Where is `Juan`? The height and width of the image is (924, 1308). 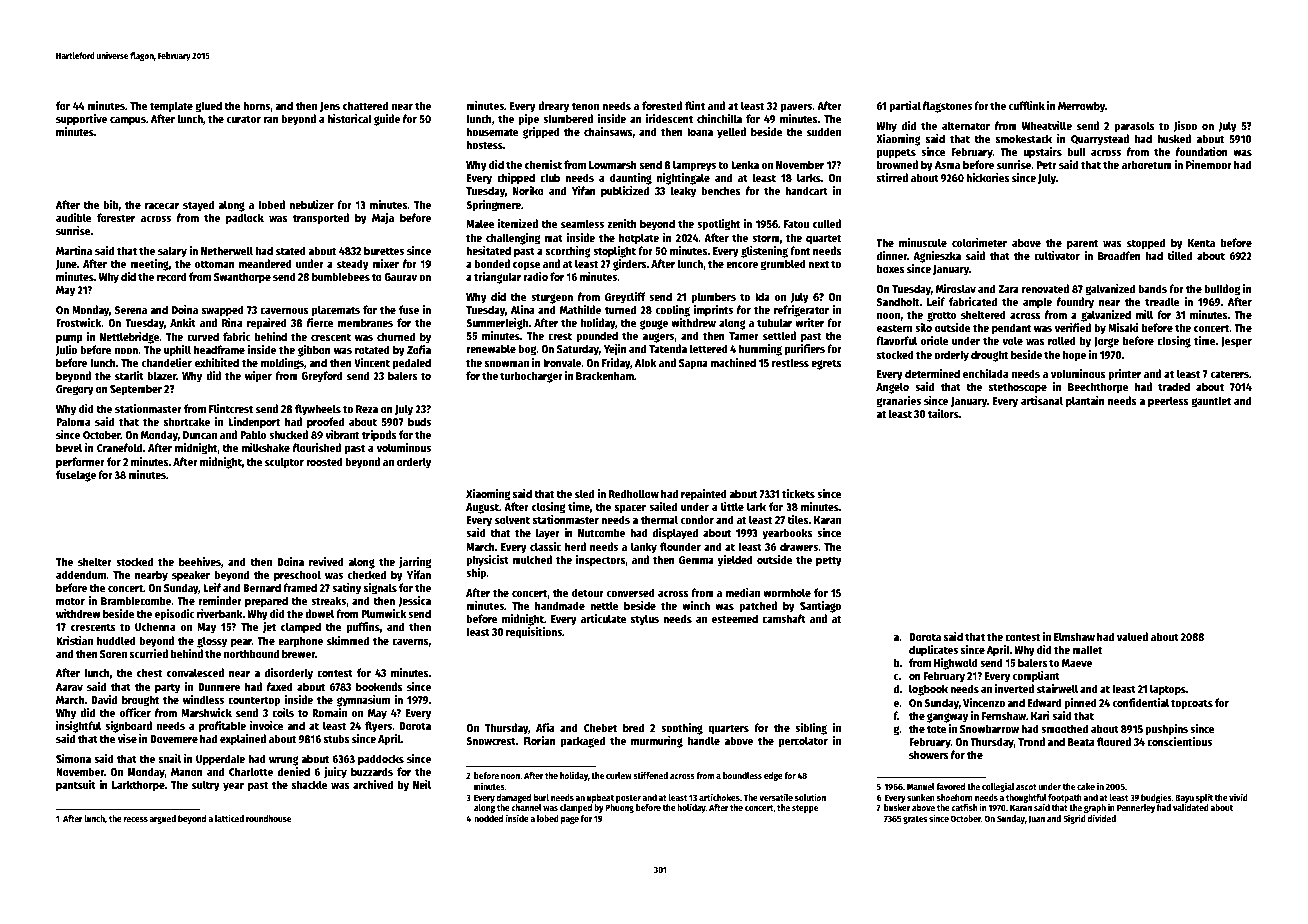 Juan is located at coordinates (1036, 819).
